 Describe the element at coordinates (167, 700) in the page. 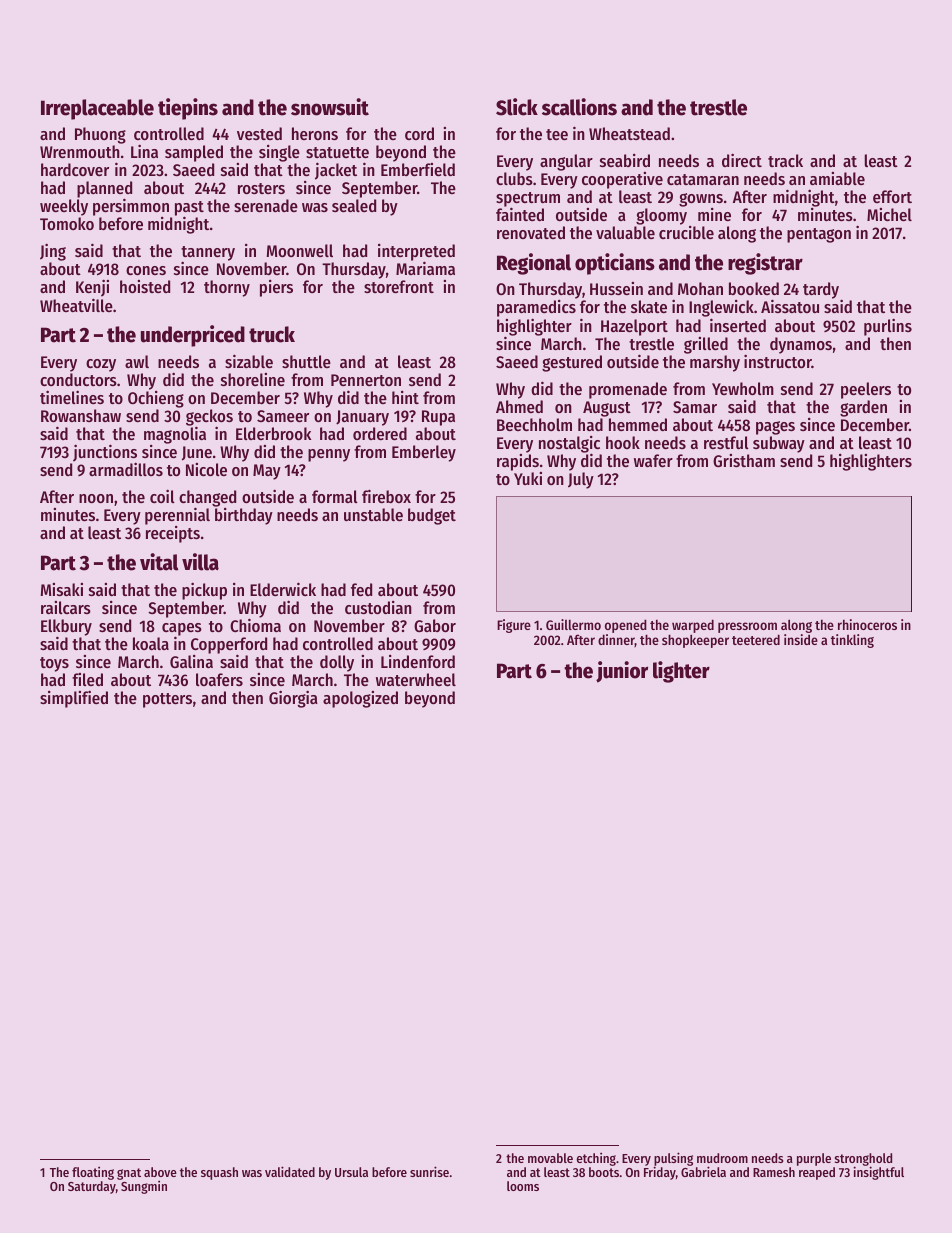

I see `potters` at that location.
